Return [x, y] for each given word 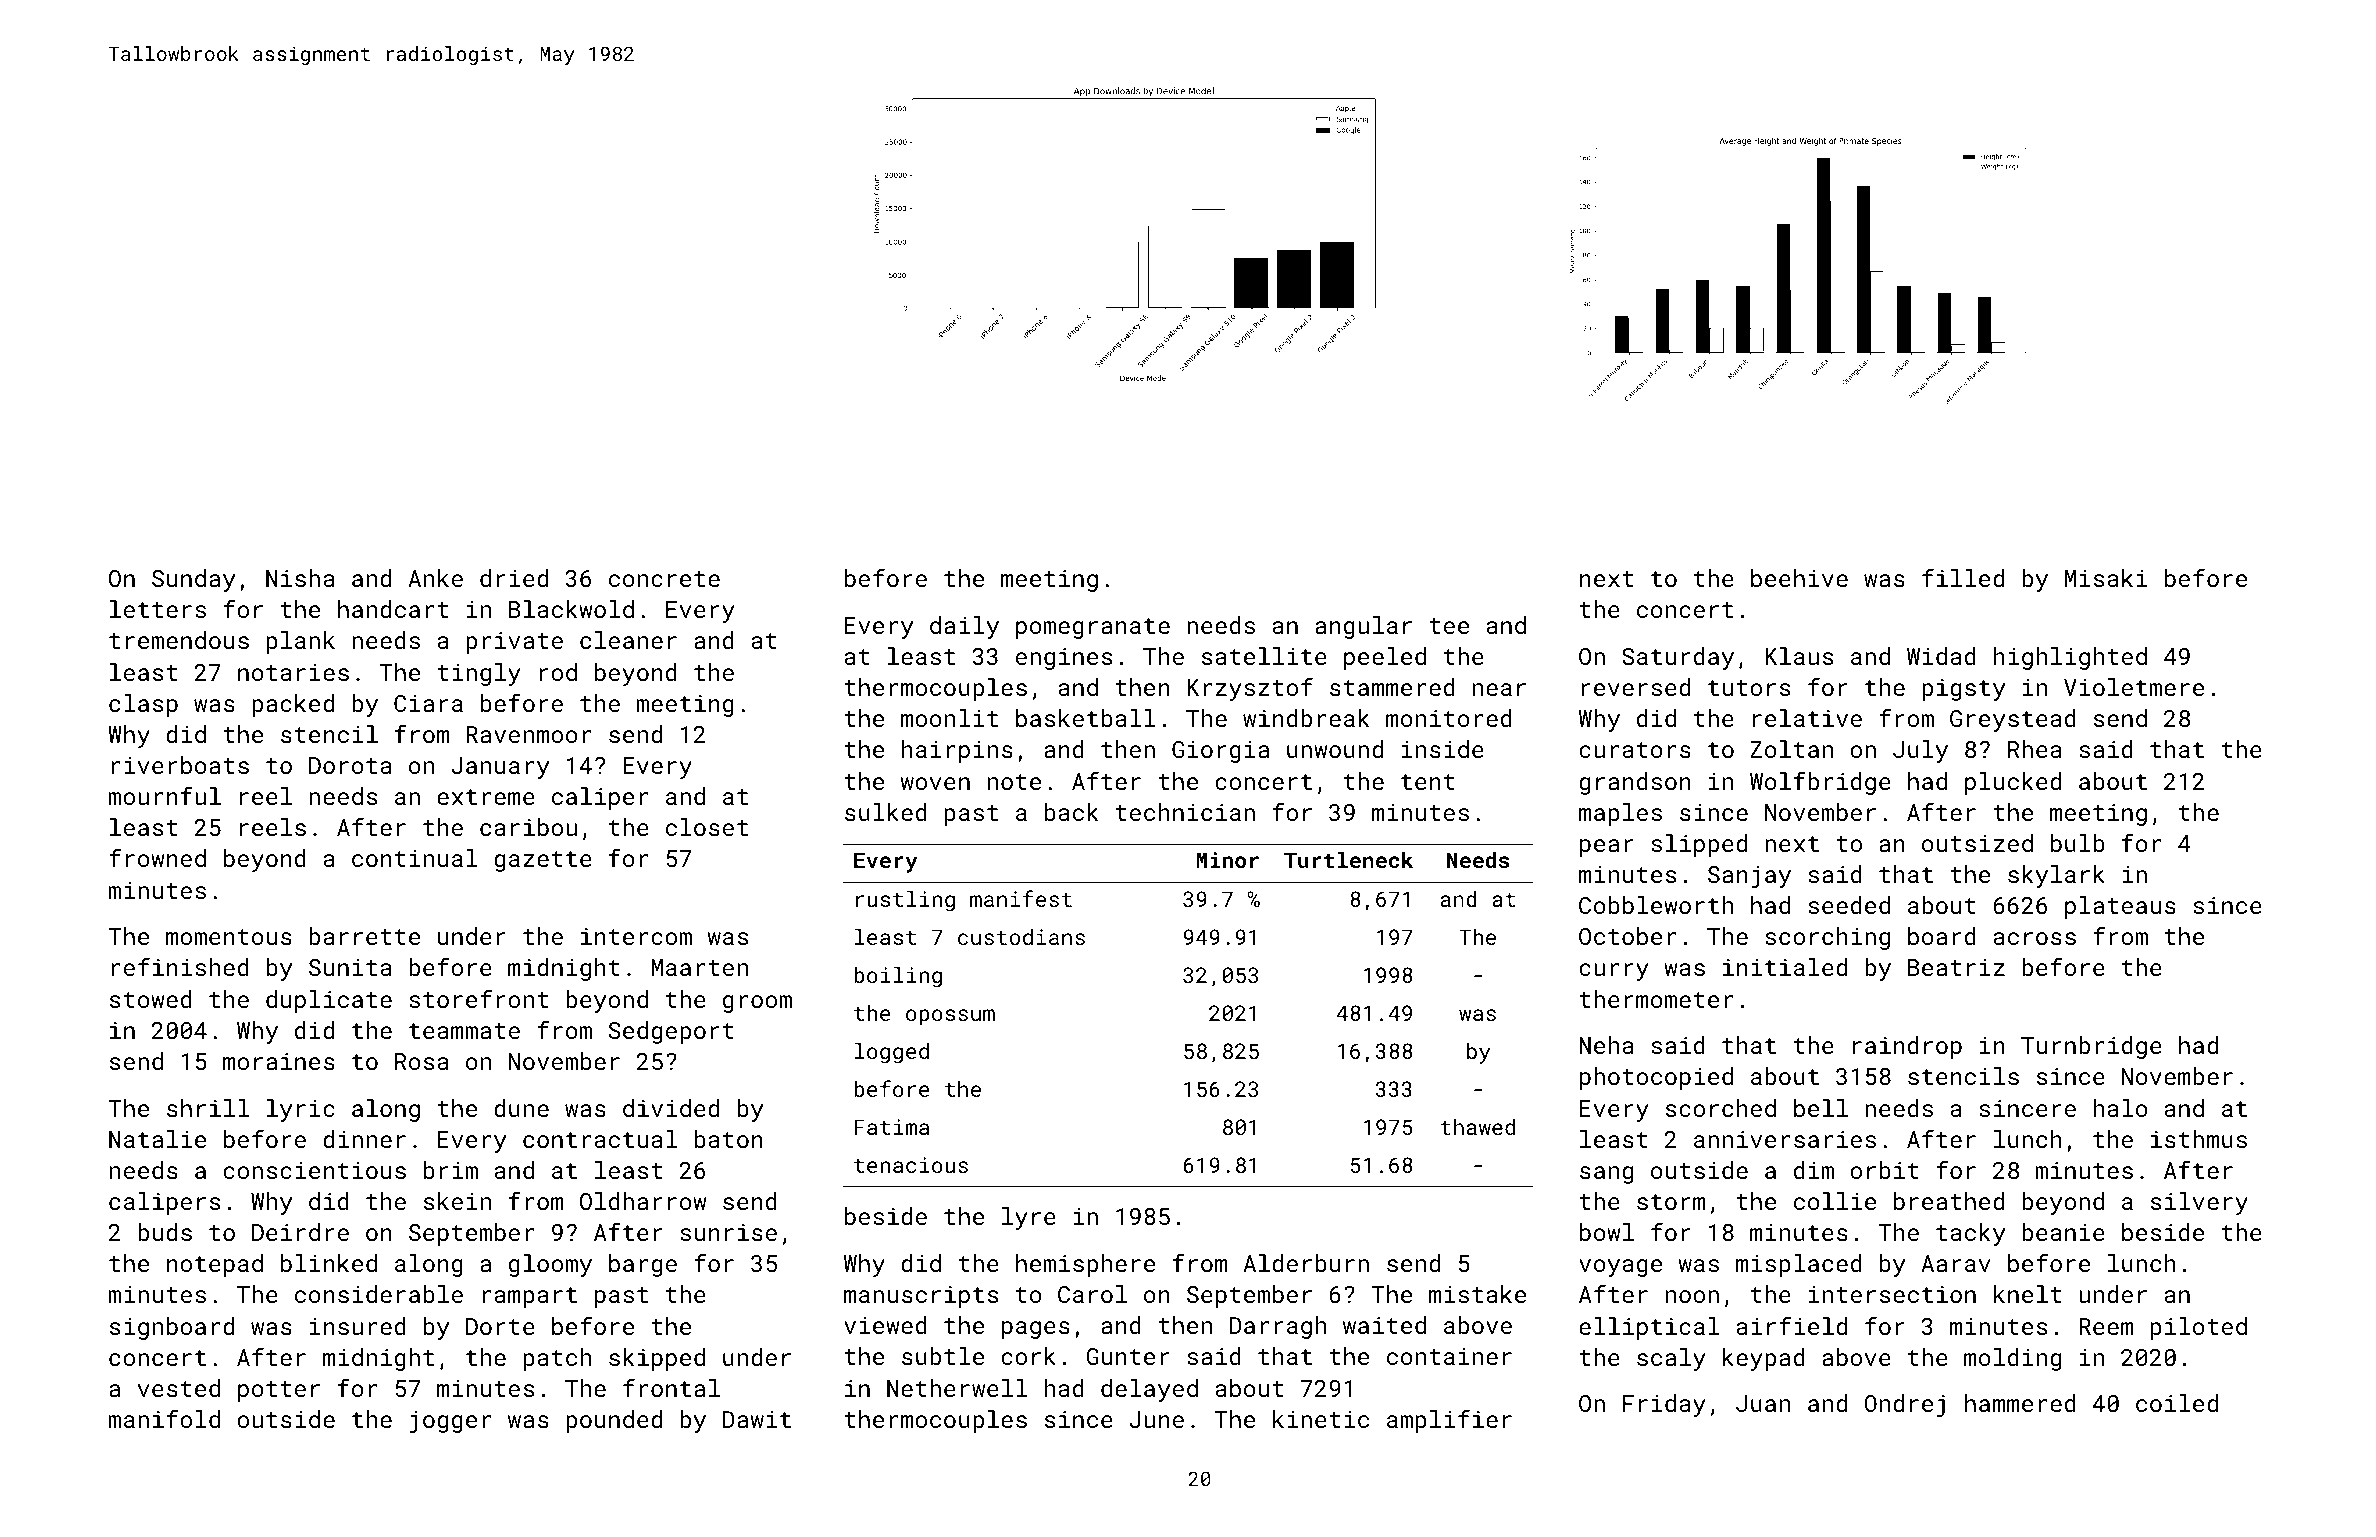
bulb [2078, 843]
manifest [1021, 898]
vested [179, 1388]
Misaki [2106, 578]
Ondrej [1904, 1405]
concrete [664, 579]
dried [514, 578]
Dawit [757, 1419]
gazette [543, 861]
